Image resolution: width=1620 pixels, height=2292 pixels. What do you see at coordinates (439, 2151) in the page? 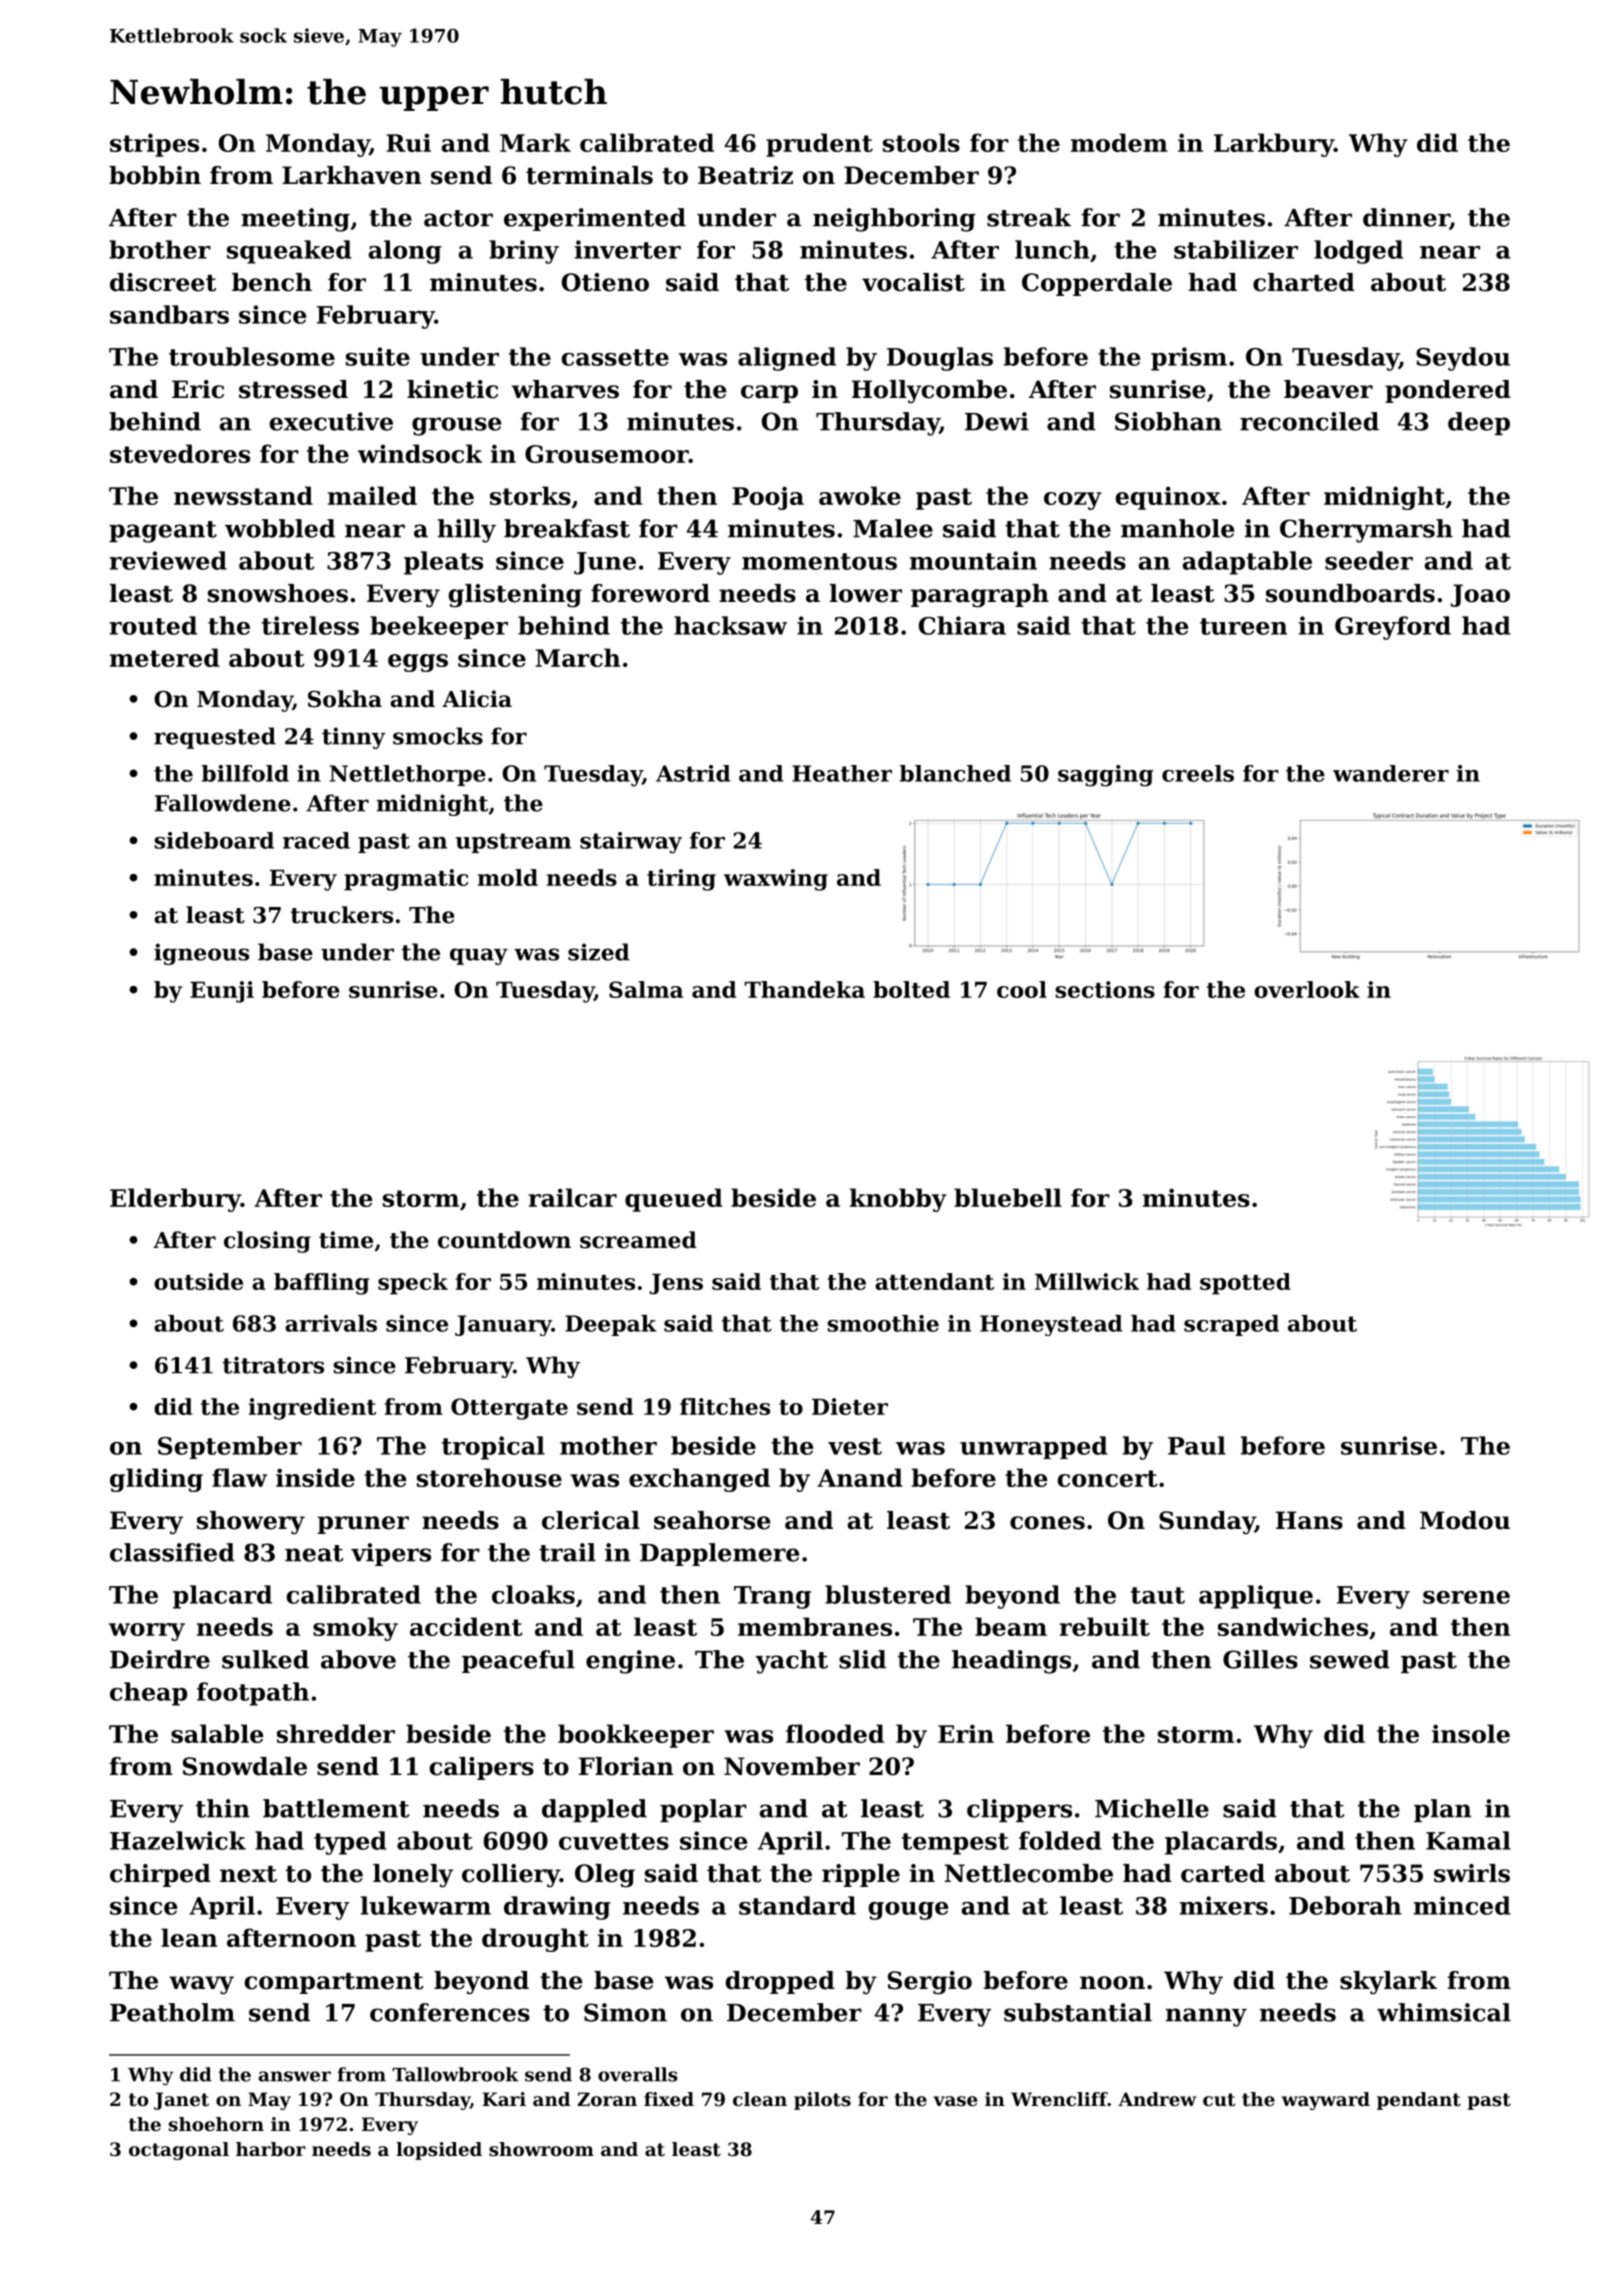
I see `lopsided` at bounding box center [439, 2151].
